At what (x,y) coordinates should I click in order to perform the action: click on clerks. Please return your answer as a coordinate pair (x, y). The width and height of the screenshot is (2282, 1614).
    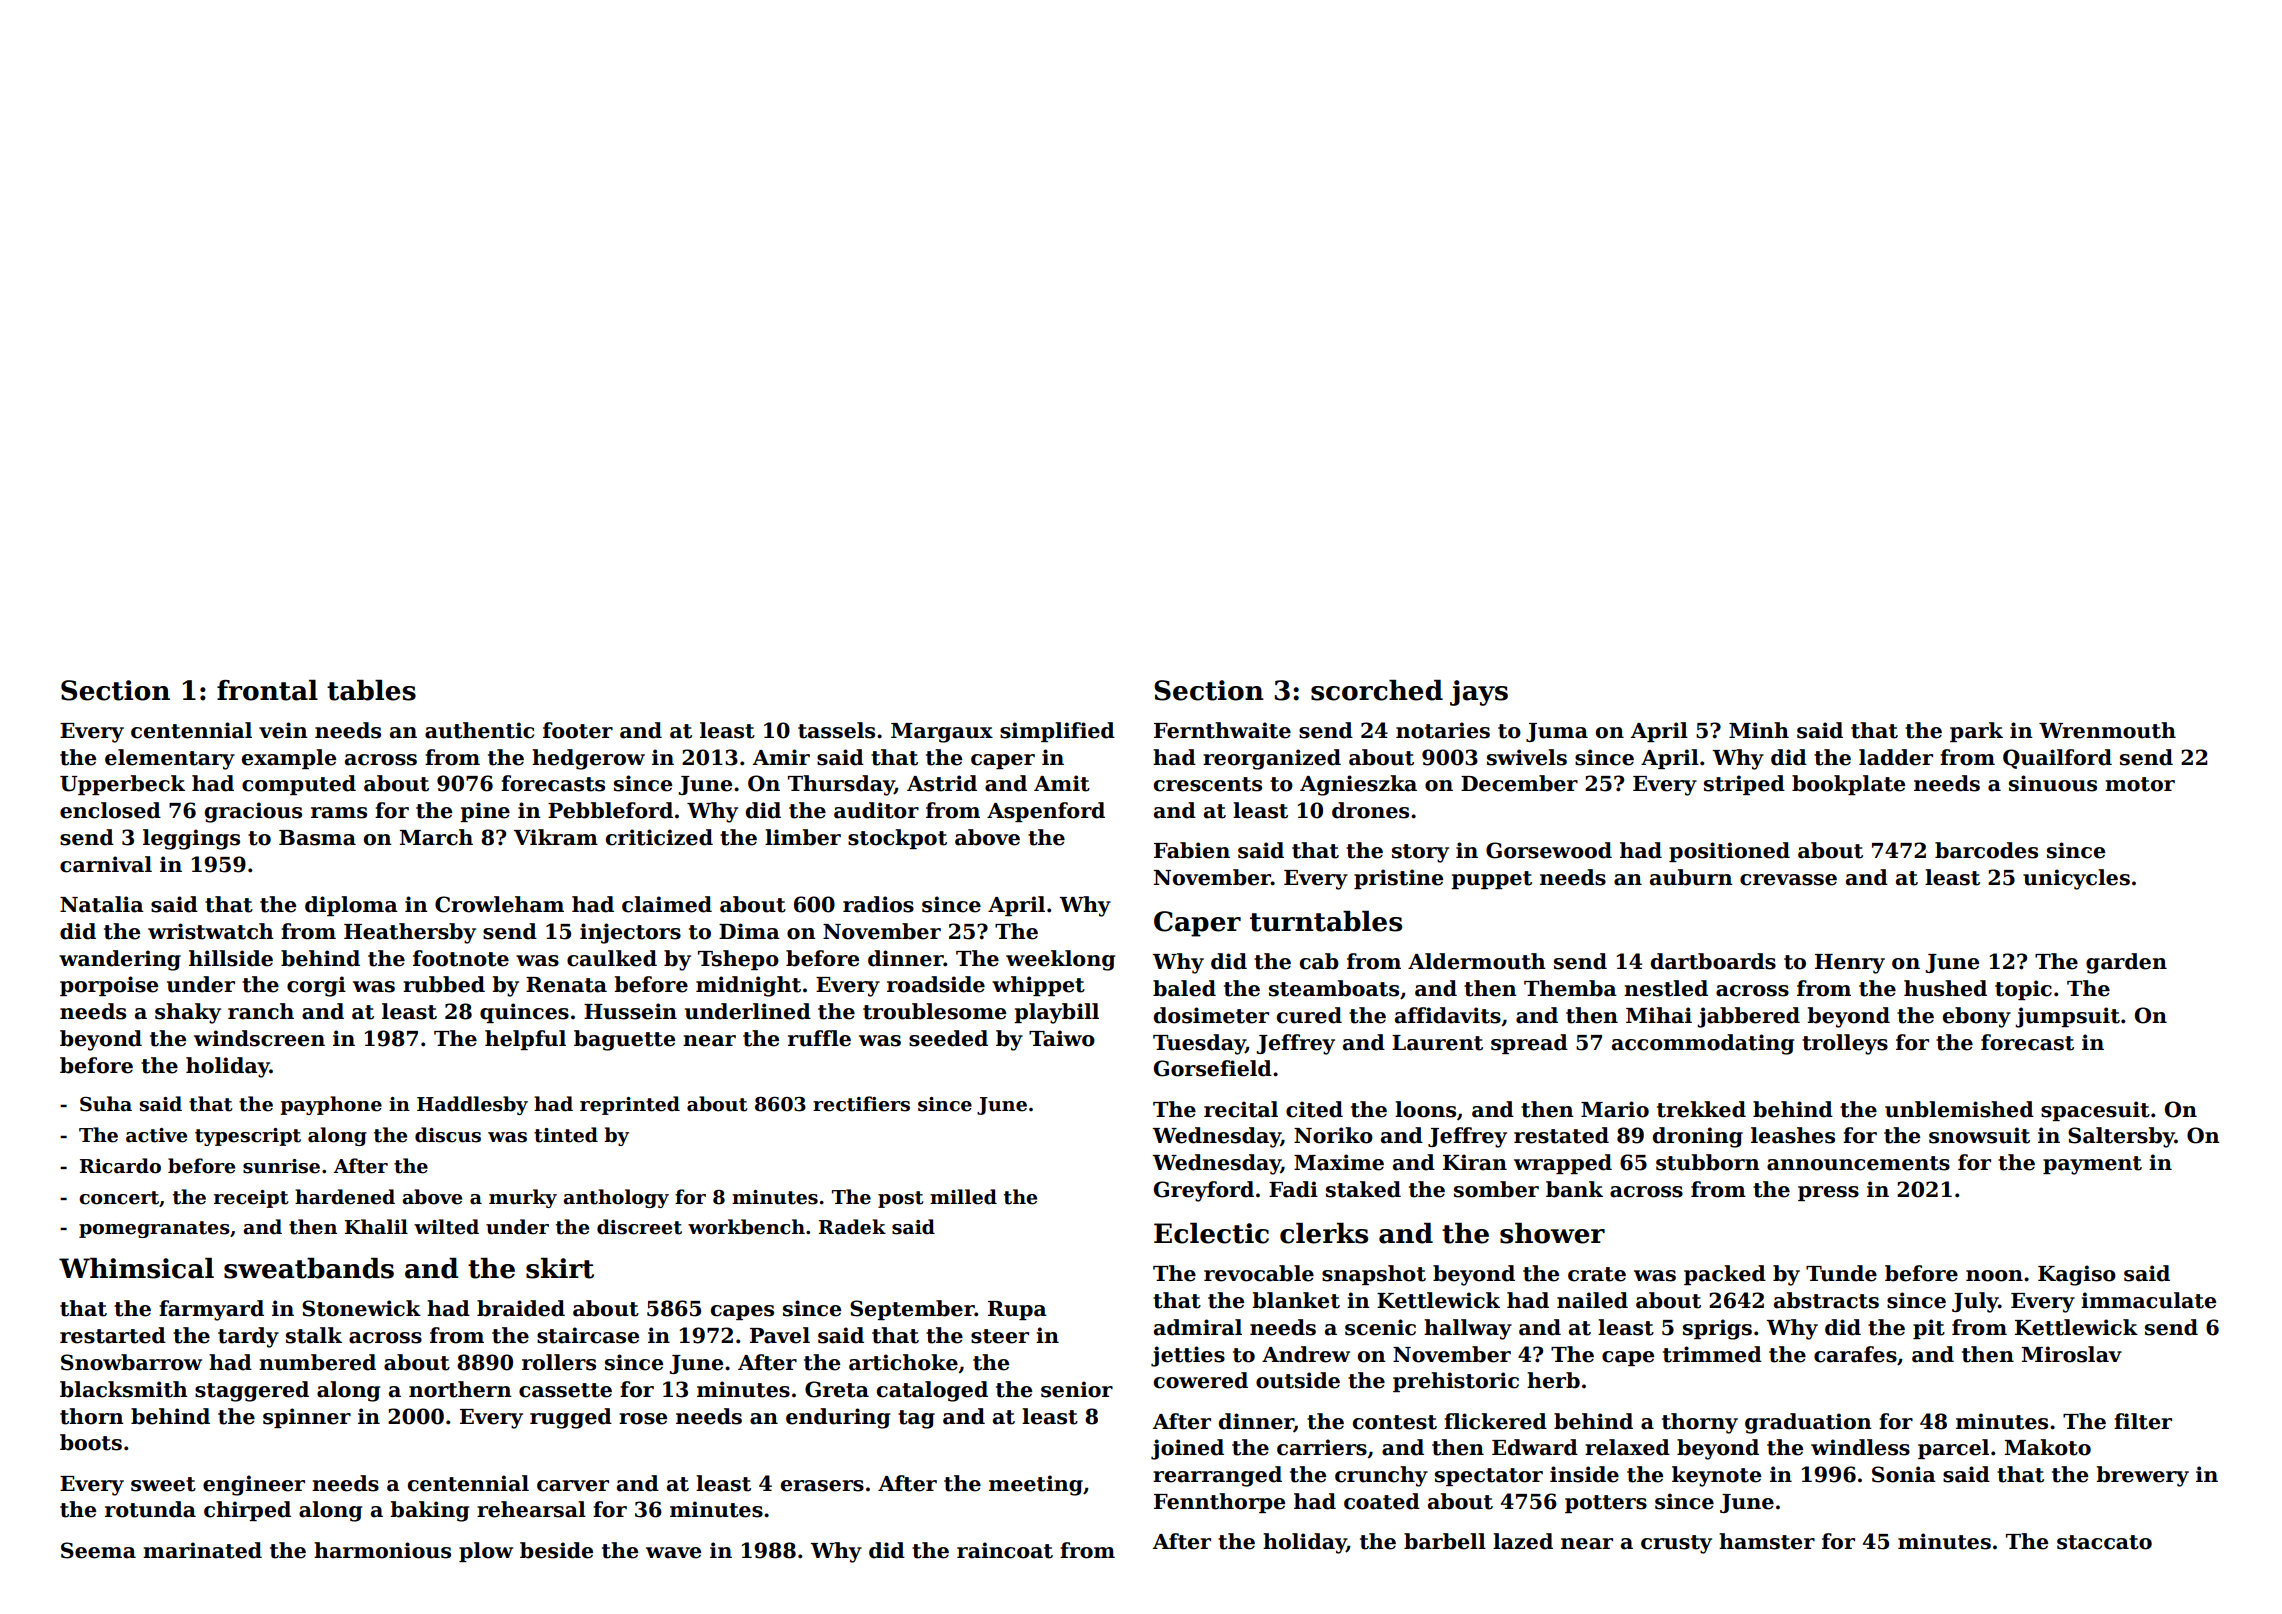
    Looking at the image, I should click on (1324, 1233).
